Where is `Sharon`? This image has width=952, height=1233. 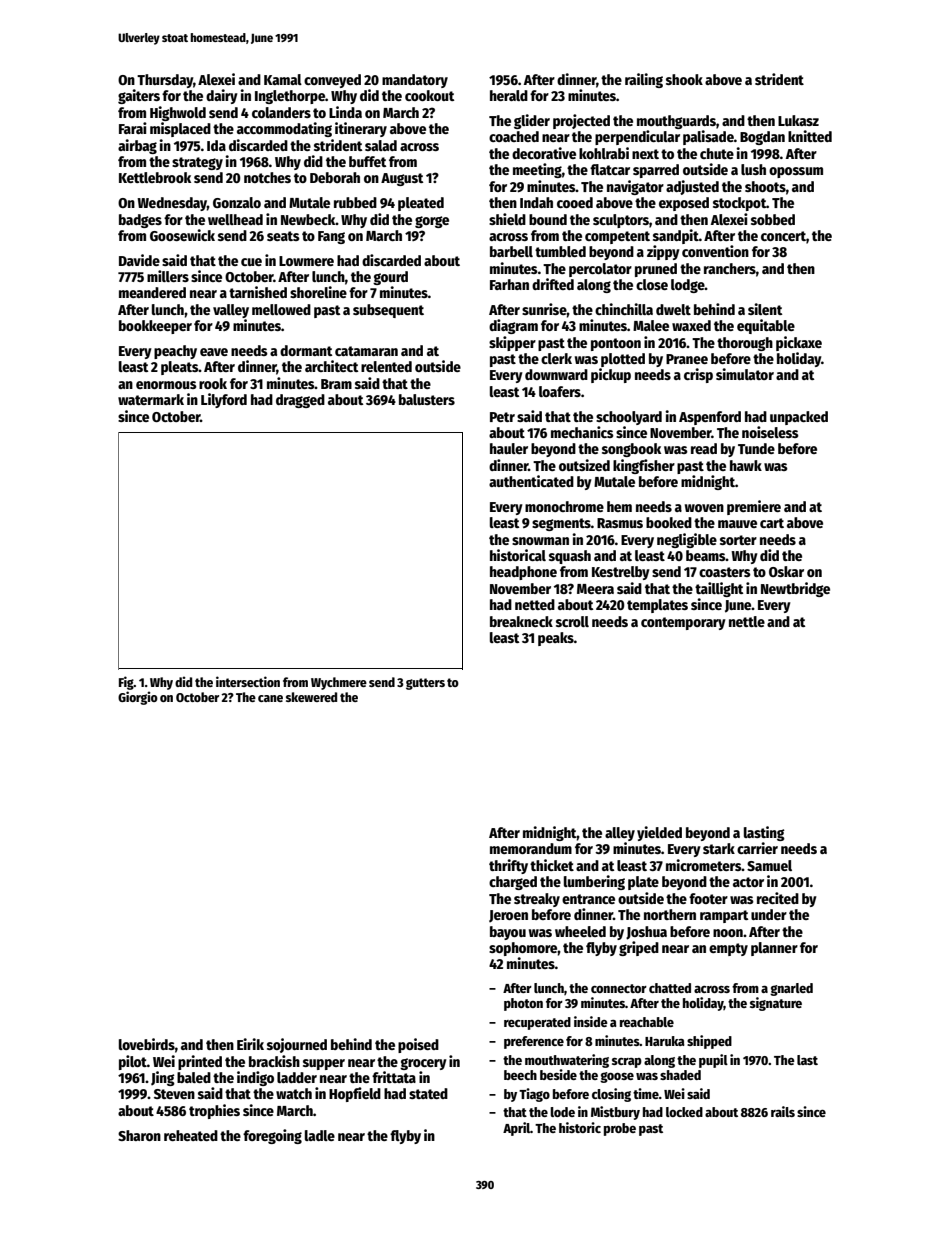 Sharon is located at coordinates (139, 1135).
